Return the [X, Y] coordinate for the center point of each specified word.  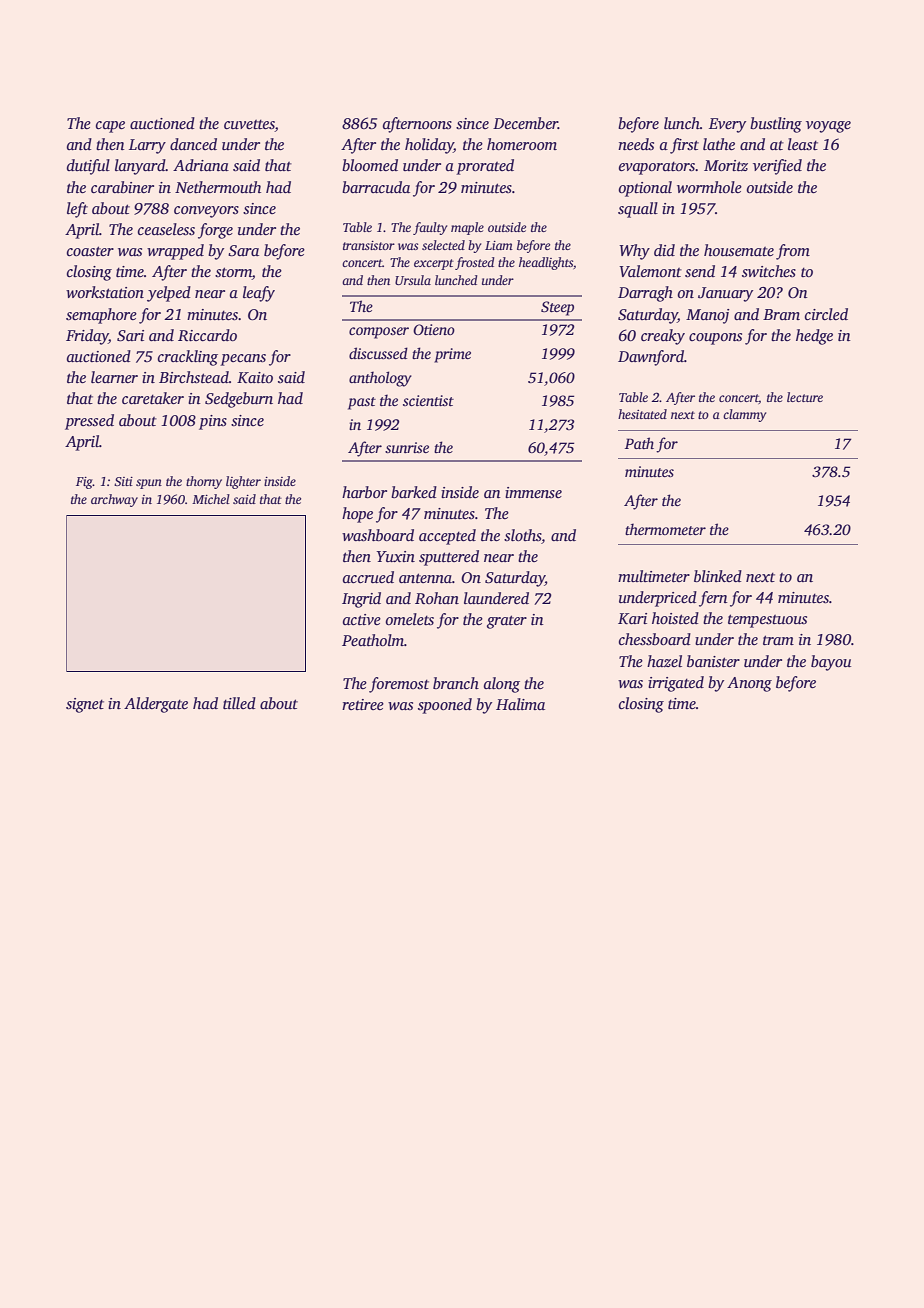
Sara [243, 251]
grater [507, 622]
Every [727, 125]
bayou [831, 663]
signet [85, 705]
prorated [485, 167]
